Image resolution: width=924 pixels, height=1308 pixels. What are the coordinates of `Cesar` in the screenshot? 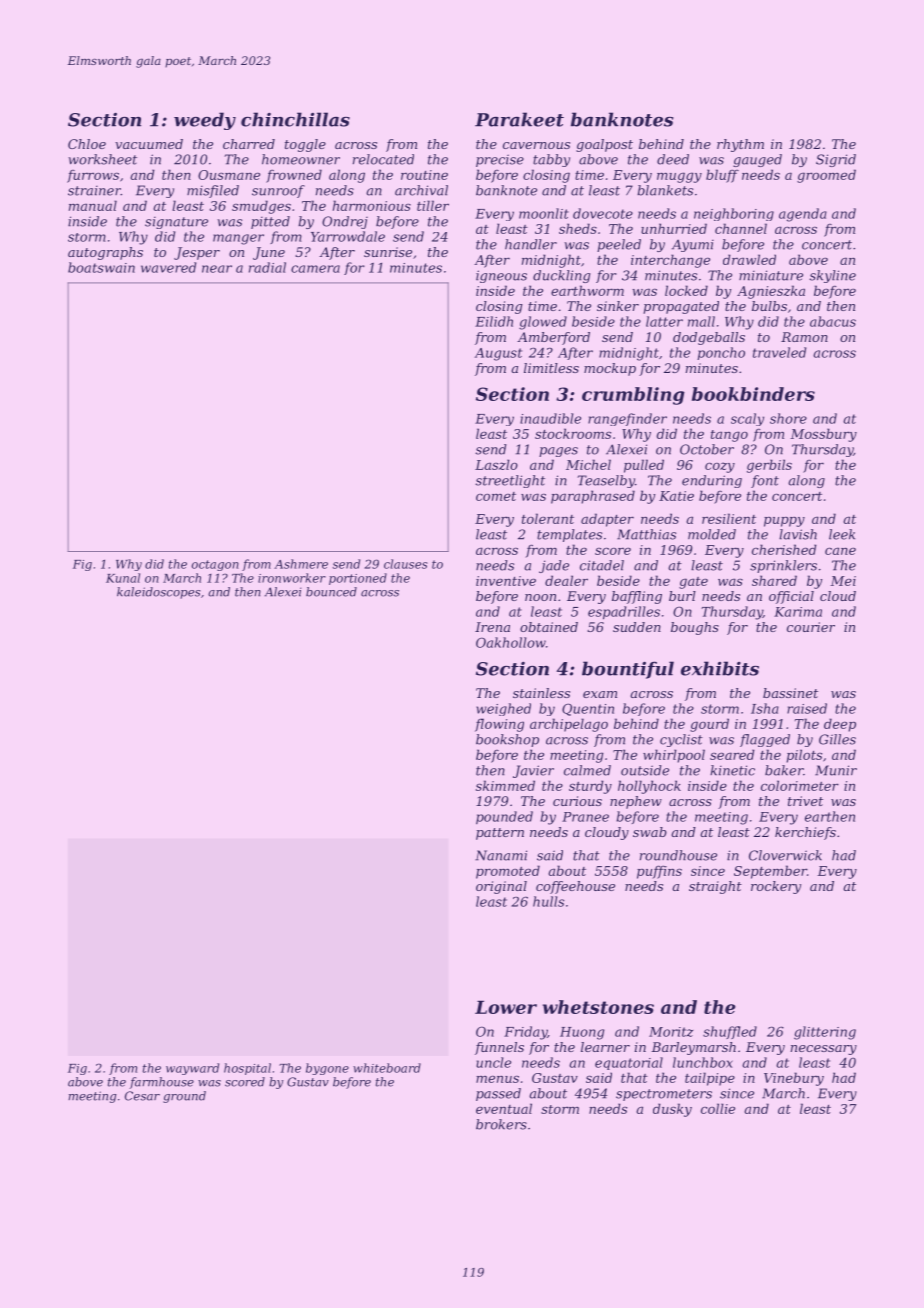 It's located at (142, 1096).
